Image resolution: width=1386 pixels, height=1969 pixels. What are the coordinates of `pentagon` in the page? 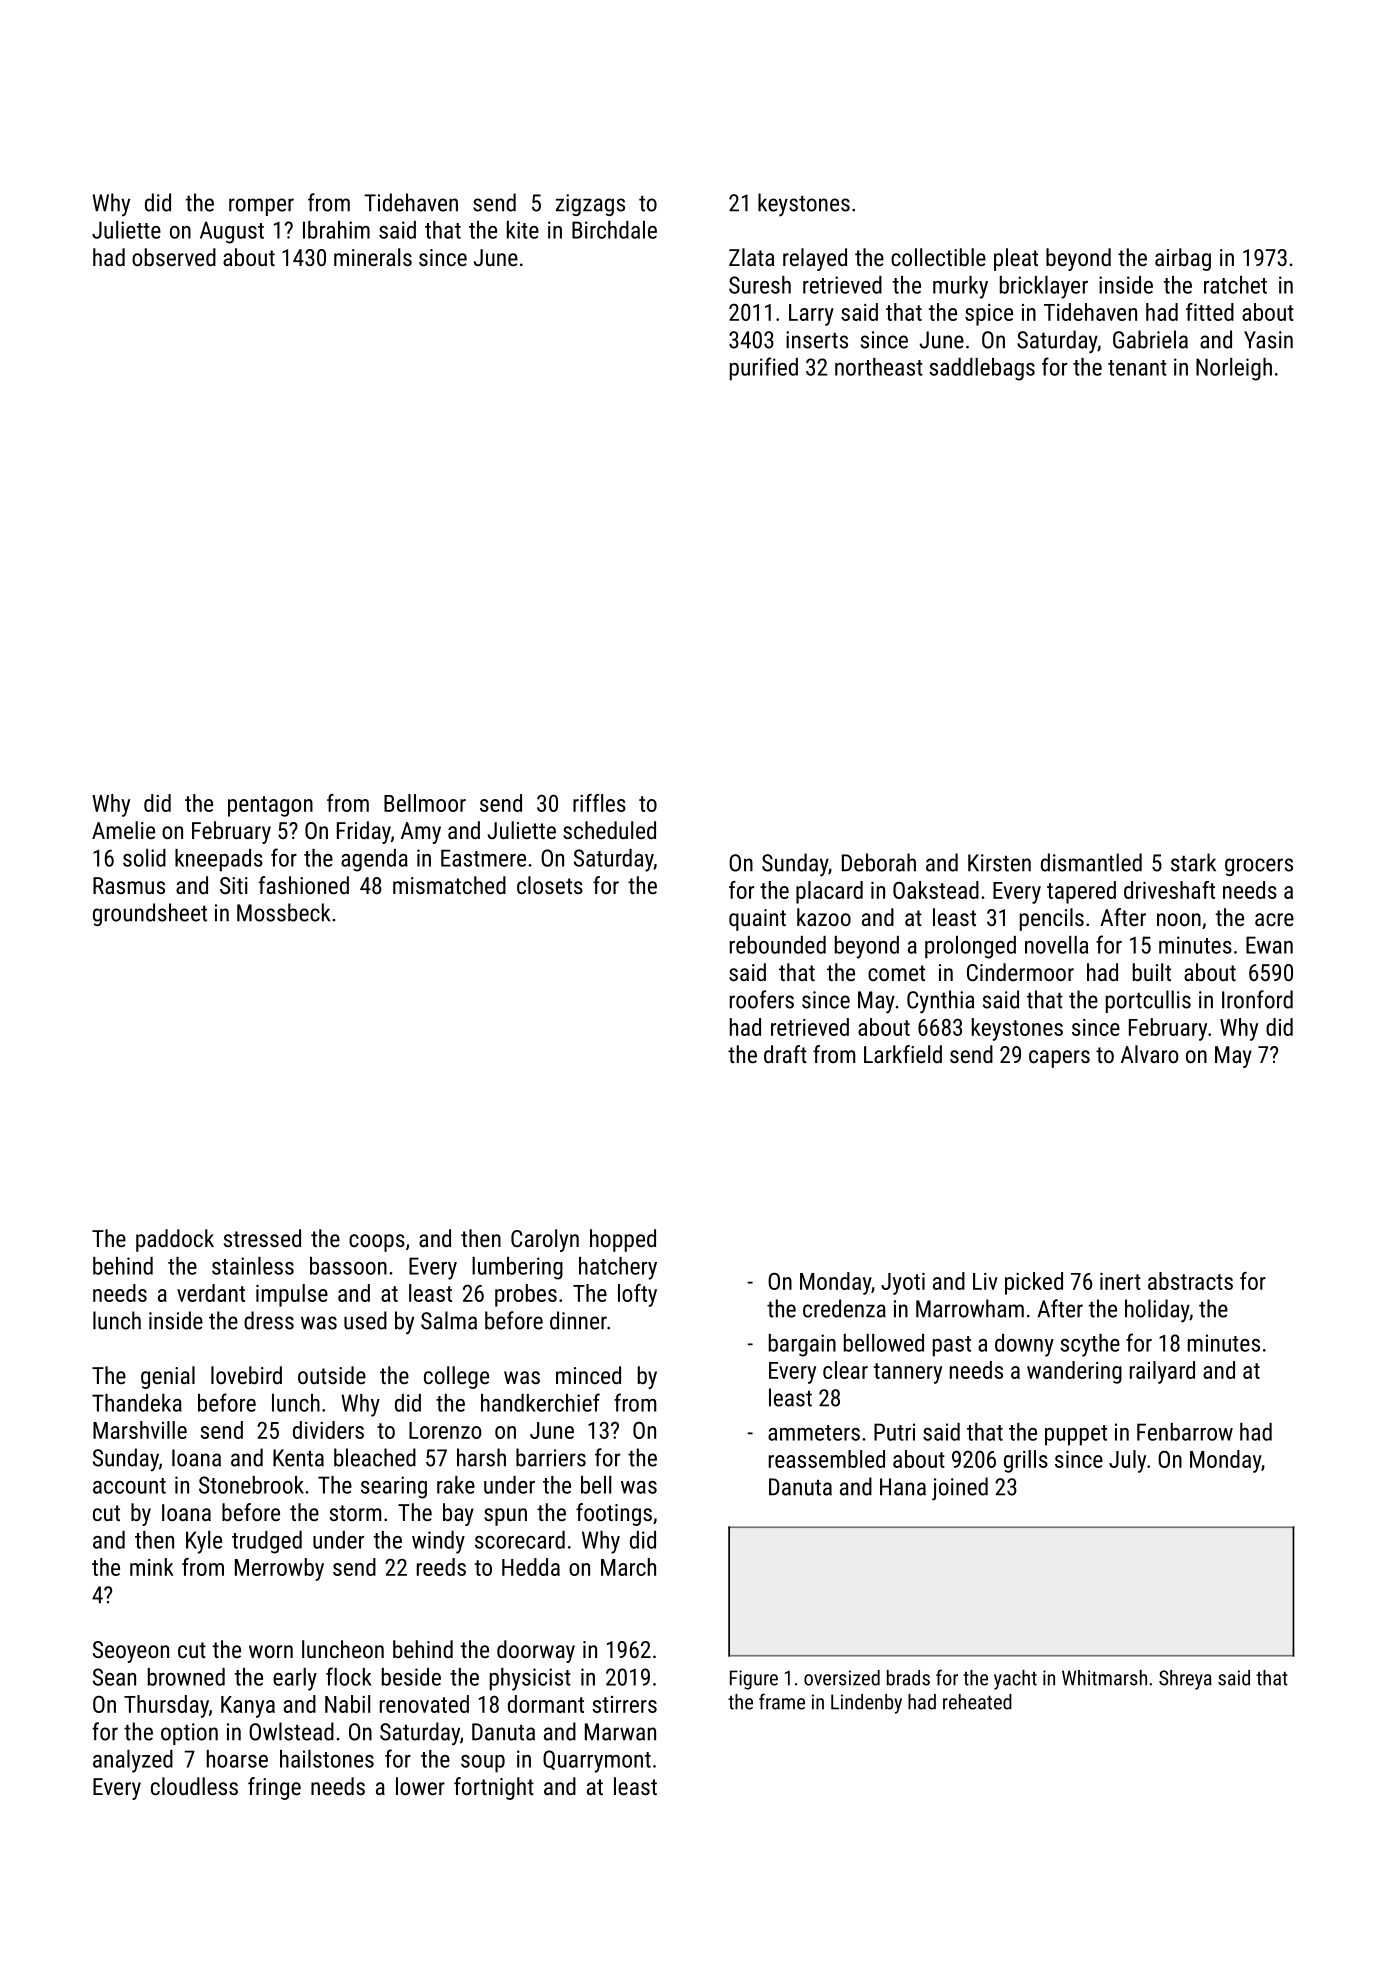 It's located at (270, 806).
